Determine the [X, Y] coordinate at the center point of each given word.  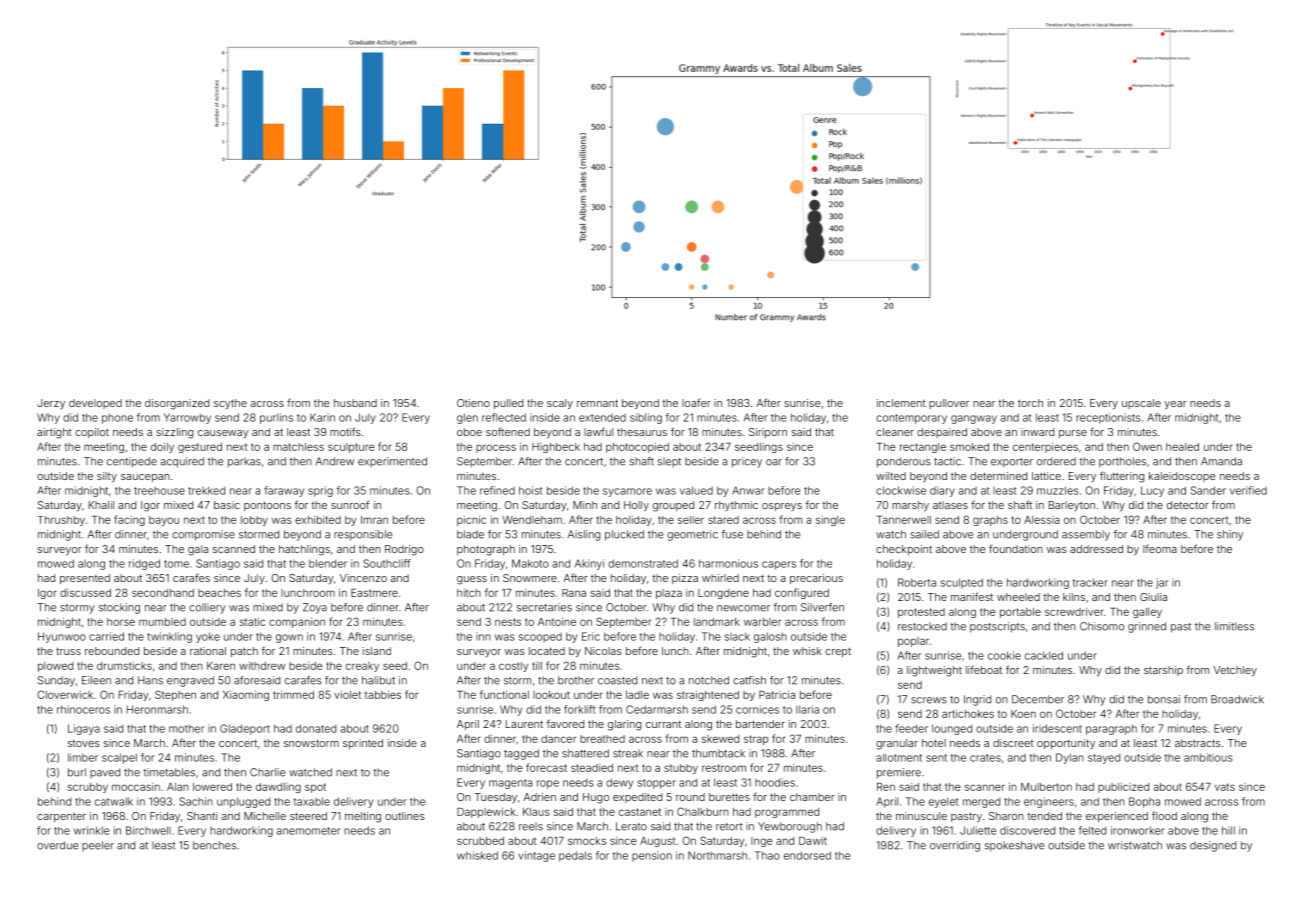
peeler [98, 846]
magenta [510, 784]
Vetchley [1235, 671]
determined [998, 476]
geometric [692, 535]
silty [107, 477]
